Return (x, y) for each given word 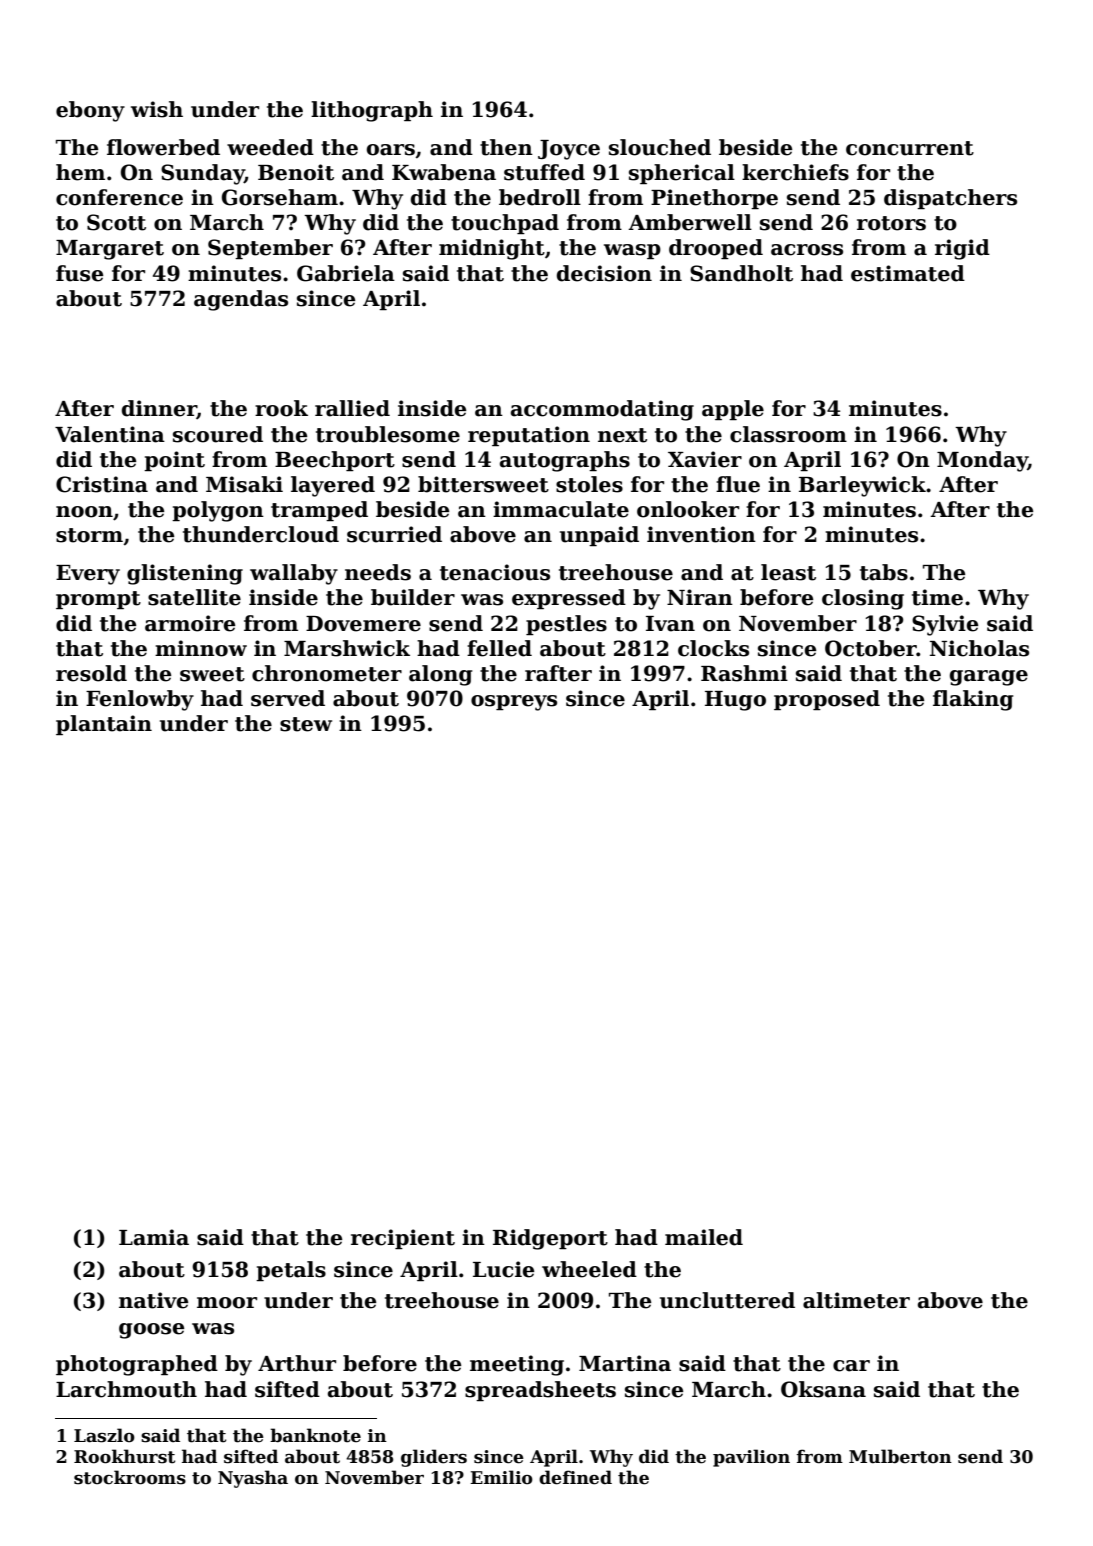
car (851, 1366)
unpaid (599, 536)
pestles (566, 625)
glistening (185, 574)
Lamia (154, 1237)
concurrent (910, 148)
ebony (90, 111)
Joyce (569, 150)
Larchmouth (126, 1389)
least (788, 572)
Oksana (823, 1389)
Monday (982, 461)
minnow (201, 648)
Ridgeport (550, 1239)
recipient (403, 1239)
